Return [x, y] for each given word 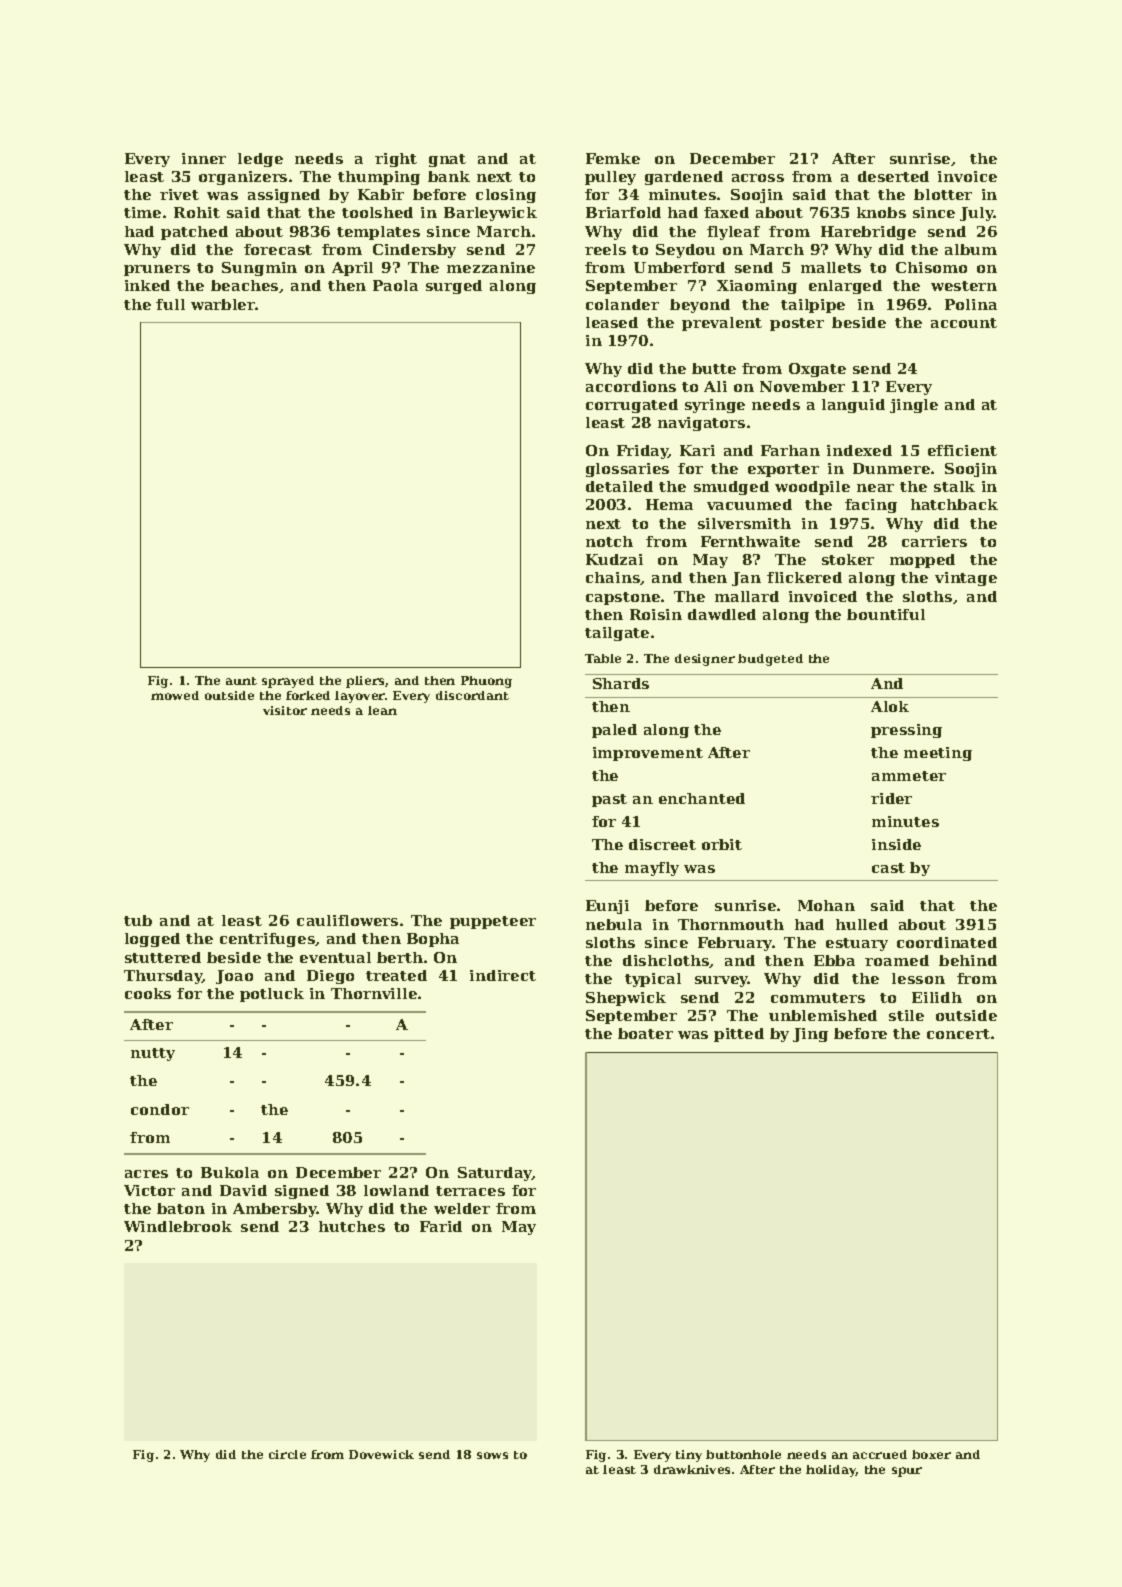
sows [492, 1455]
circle [287, 1454]
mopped [922, 561]
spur [907, 1472]
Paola [395, 285]
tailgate [617, 634]
